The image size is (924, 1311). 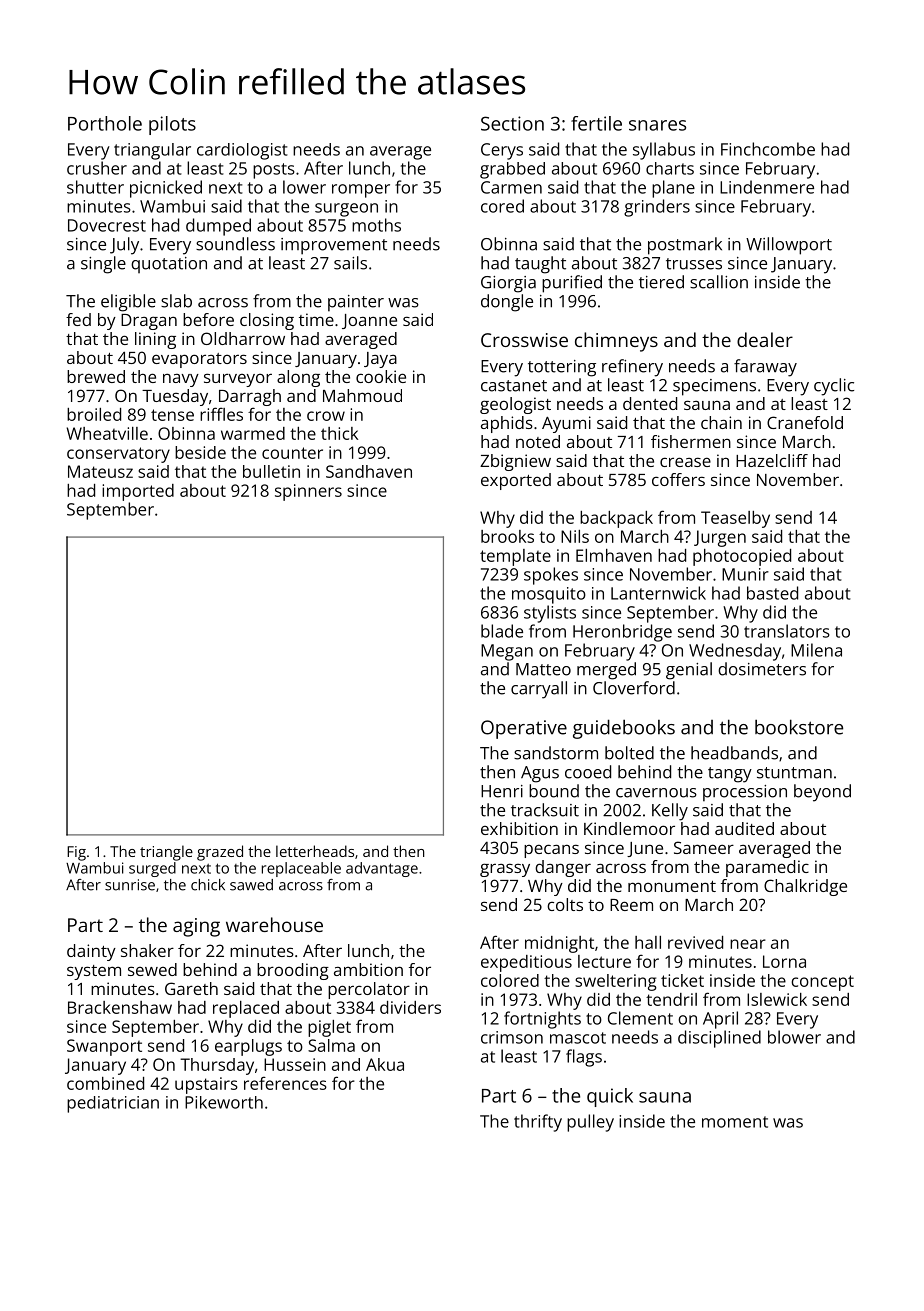 What do you see at coordinates (515, 557) in the screenshot?
I see `template` at bounding box center [515, 557].
